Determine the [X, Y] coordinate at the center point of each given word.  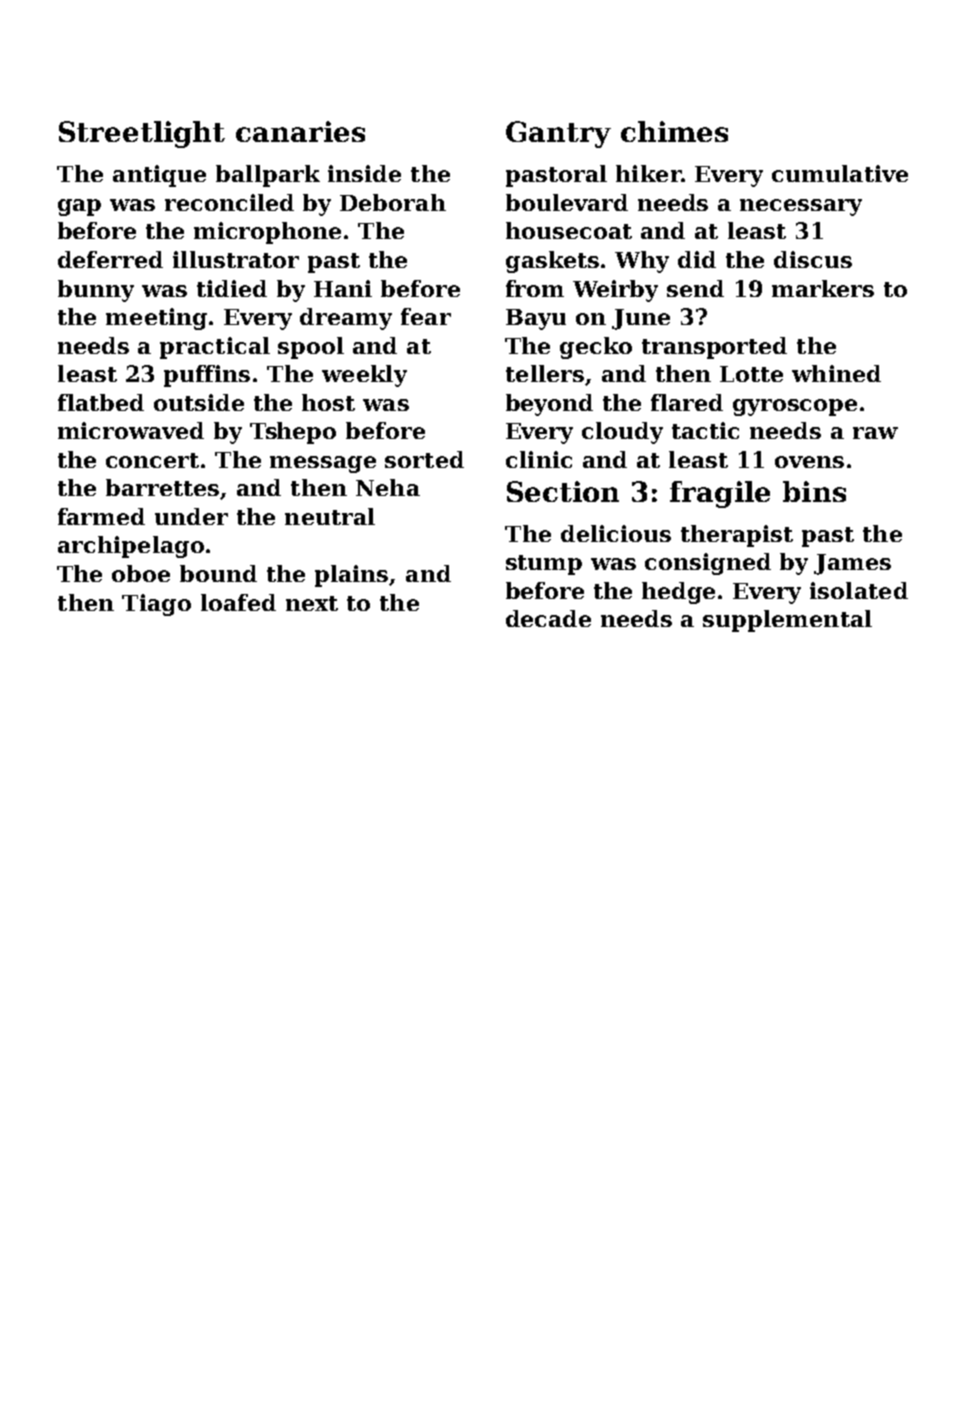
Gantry [558, 134]
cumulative [840, 173]
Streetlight [142, 134]
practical [215, 348]
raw [875, 433]
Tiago [156, 605]
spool [311, 348]
